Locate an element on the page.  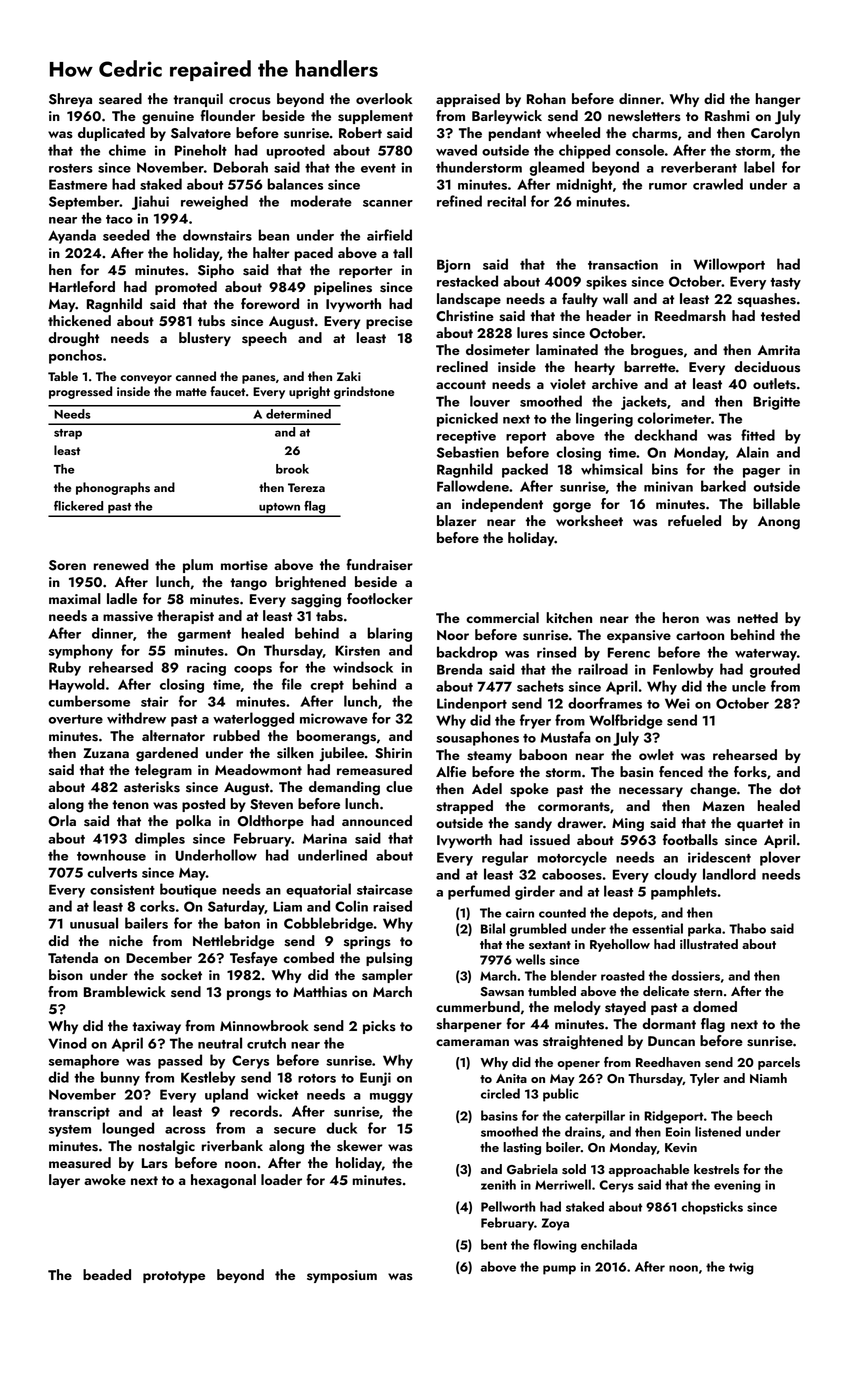
Willowport is located at coordinates (729, 265).
